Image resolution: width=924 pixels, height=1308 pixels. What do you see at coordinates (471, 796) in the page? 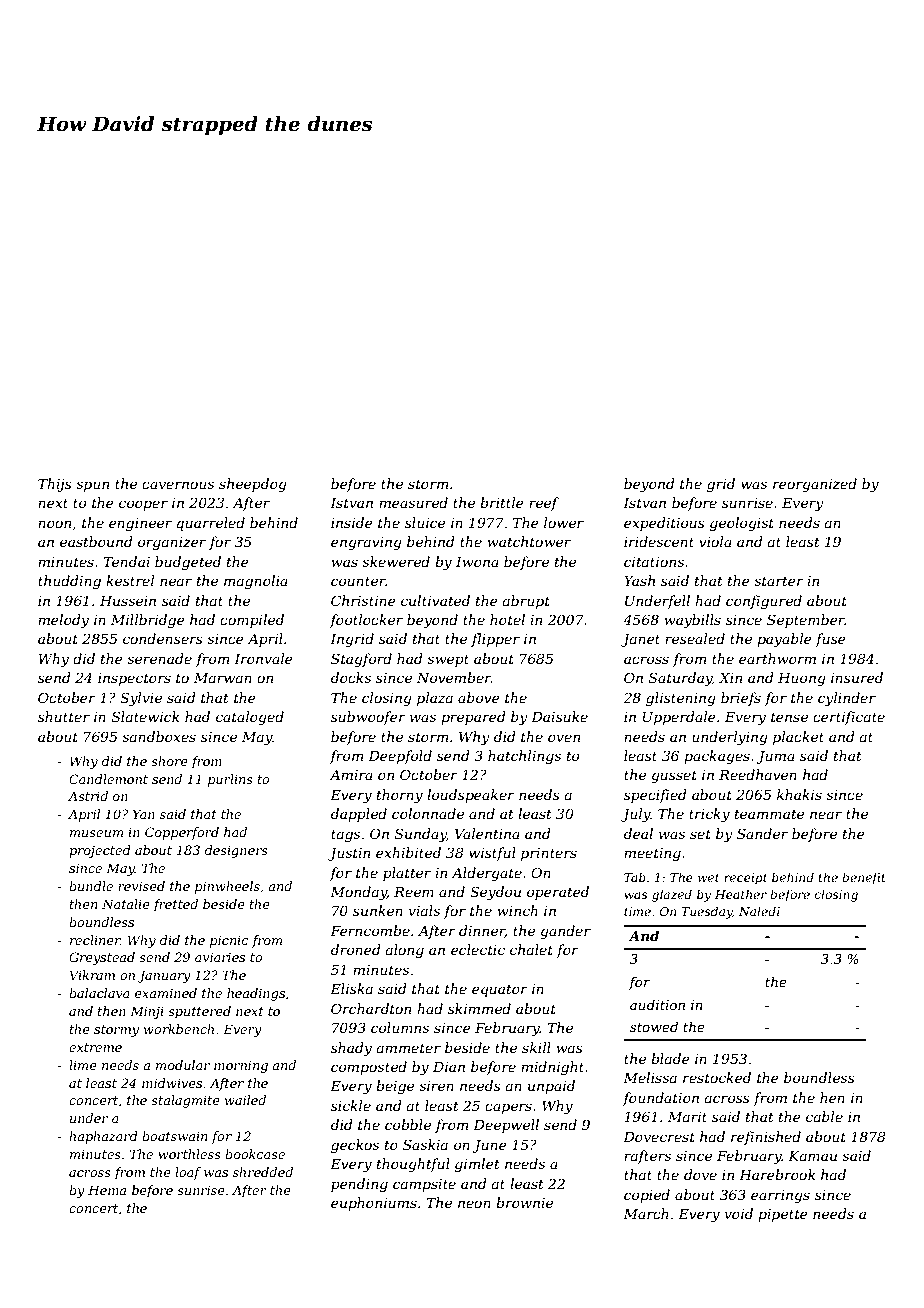
I see `loudspeaker` at bounding box center [471, 796].
